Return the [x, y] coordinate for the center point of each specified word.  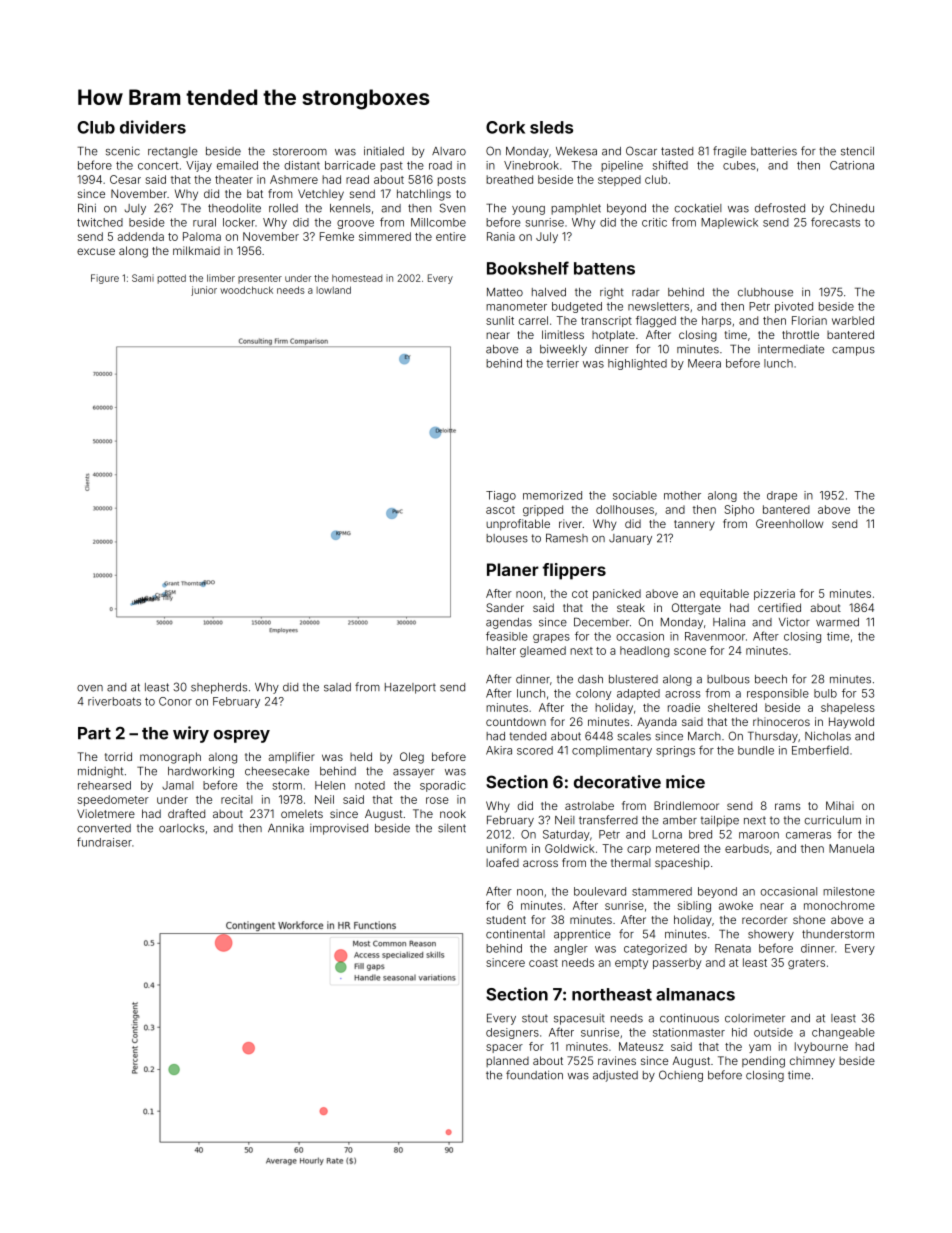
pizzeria [774, 594]
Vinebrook [531, 165]
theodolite [234, 208]
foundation [534, 1075]
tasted [677, 151]
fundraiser [104, 842]
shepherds [219, 688]
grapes [551, 638]
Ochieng [681, 1076]
